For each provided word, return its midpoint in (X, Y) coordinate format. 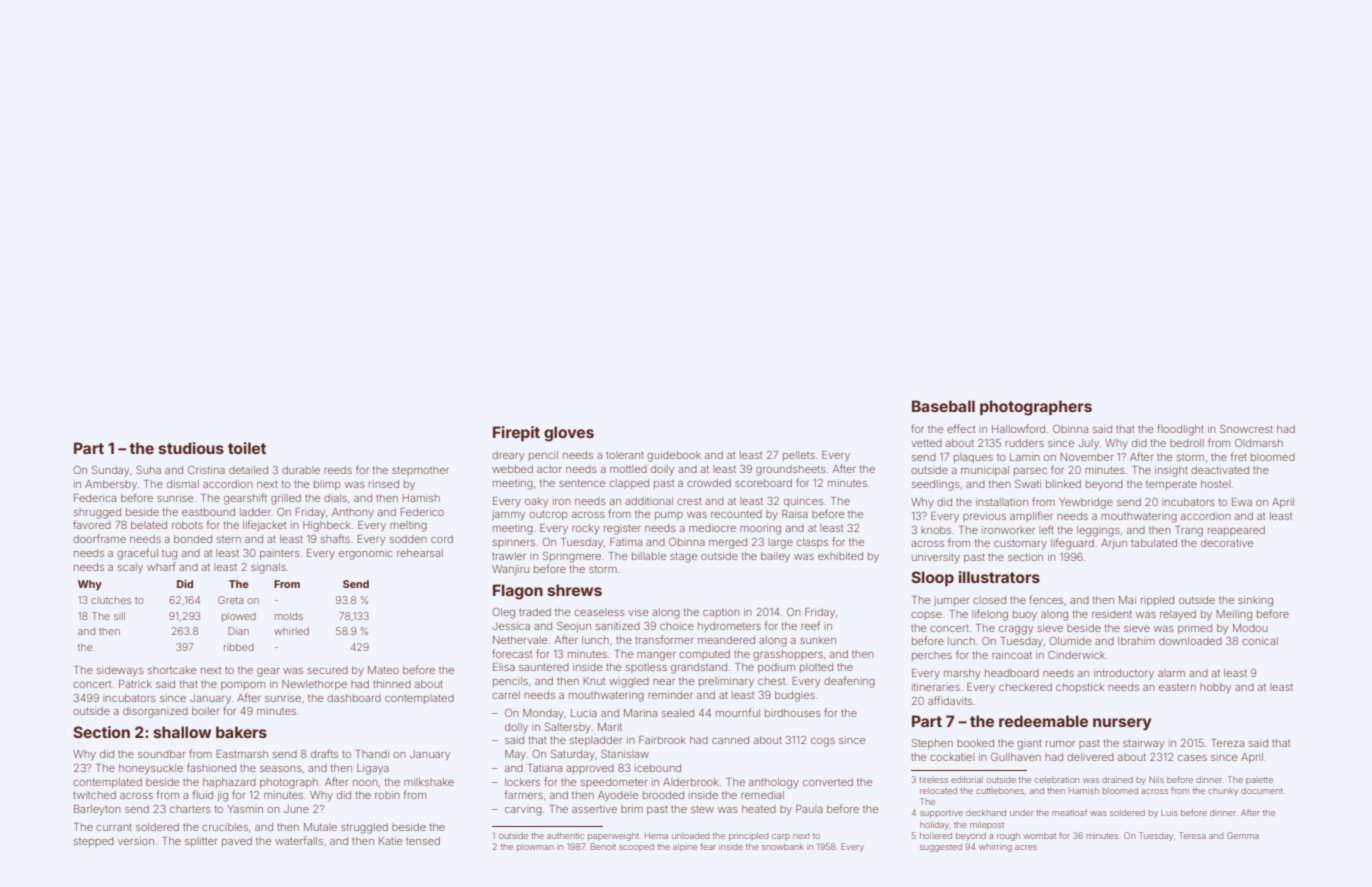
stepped (94, 842)
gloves (569, 434)
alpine (685, 848)
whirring (995, 847)
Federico (422, 512)
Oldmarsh (1259, 443)
